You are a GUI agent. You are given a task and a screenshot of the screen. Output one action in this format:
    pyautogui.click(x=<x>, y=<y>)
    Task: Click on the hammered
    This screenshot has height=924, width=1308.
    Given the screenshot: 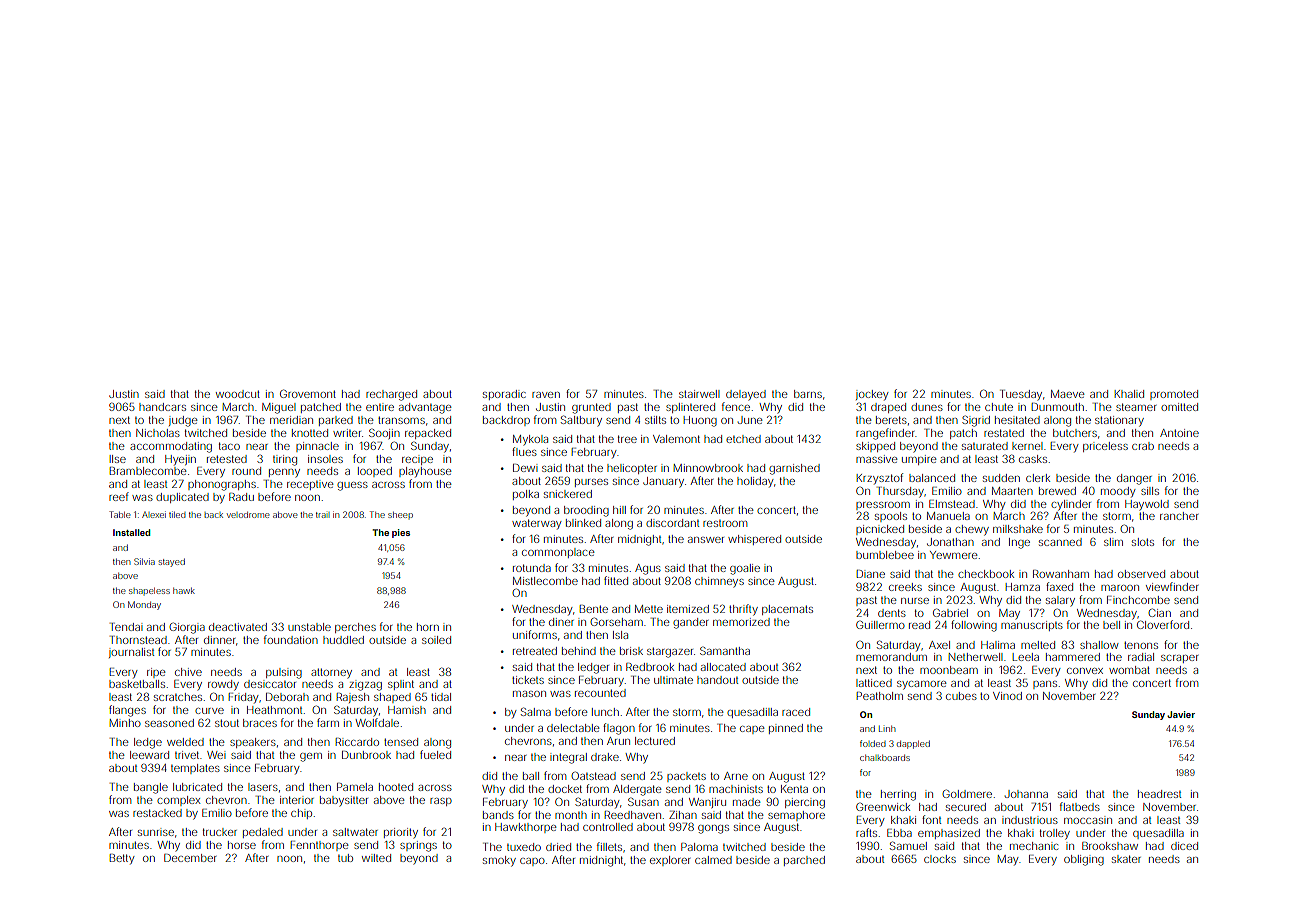 What is the action you would take?
    pyautogui.click(x=1073, y=657)
